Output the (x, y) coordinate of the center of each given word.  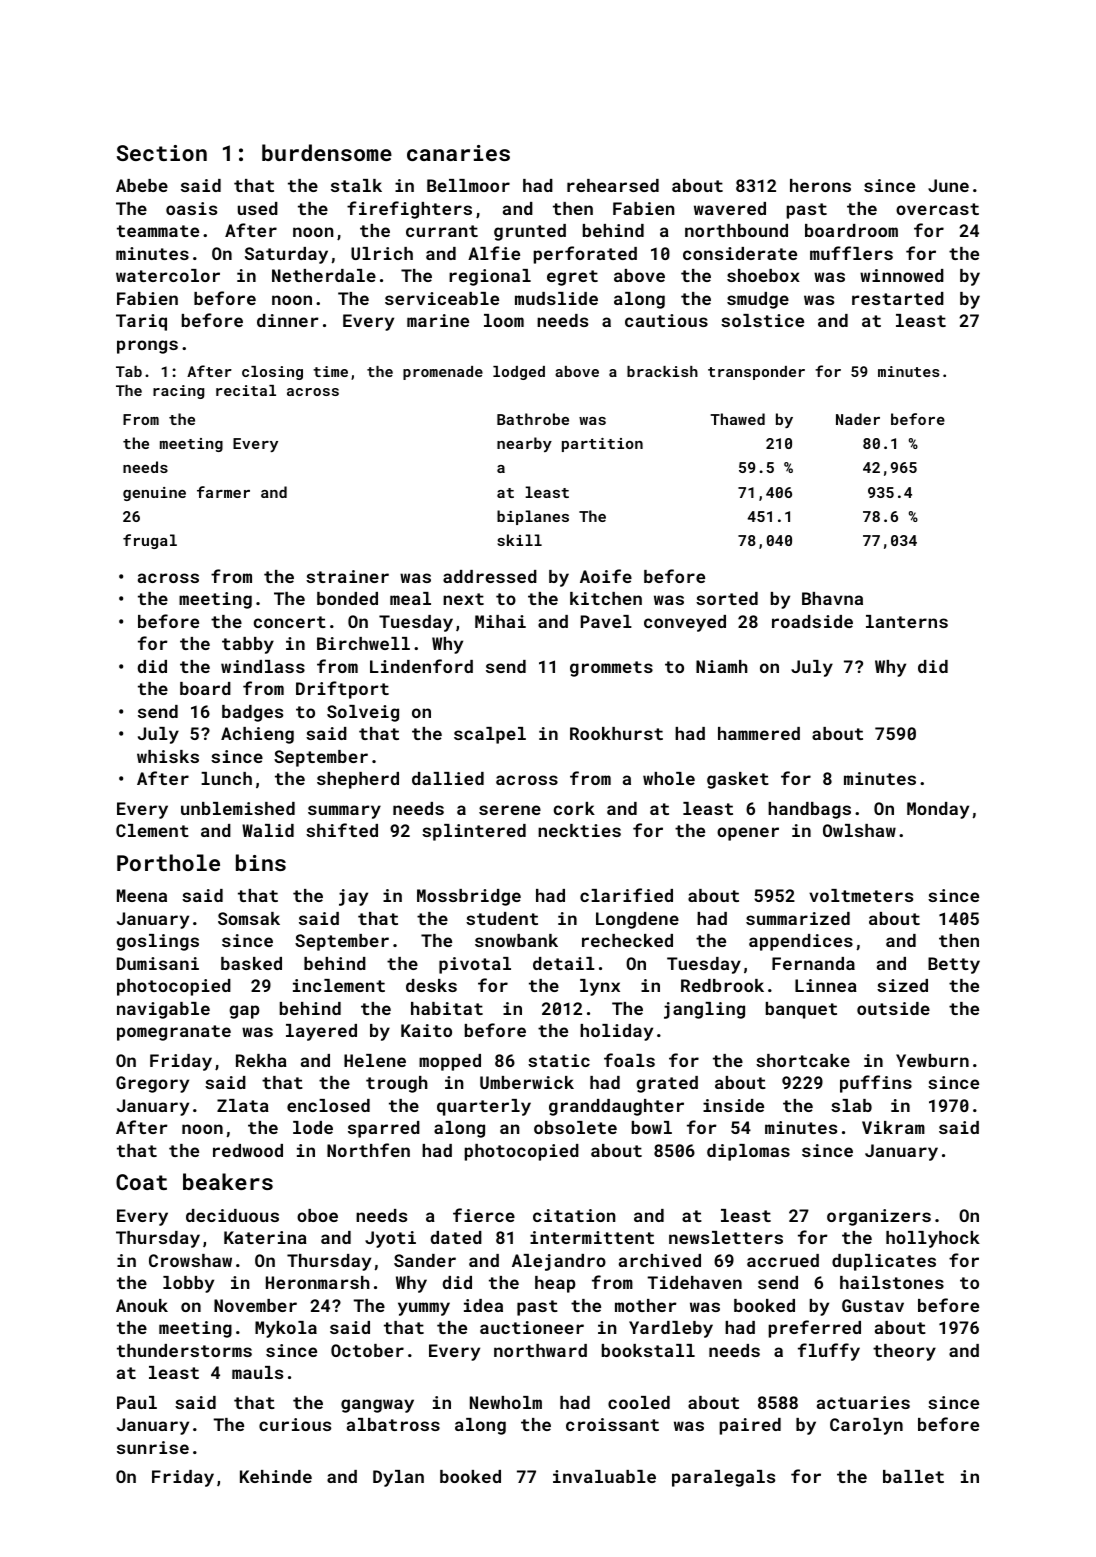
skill (519, 540)
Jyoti (390, 1239)
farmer (223, 492)
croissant (612, 1424)
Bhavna (832, 598)
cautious (666, 320)
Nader (858, 419)
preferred (815, 1329)
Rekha (261, 1060)
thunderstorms (184, 1350)
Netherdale (324, 275)
